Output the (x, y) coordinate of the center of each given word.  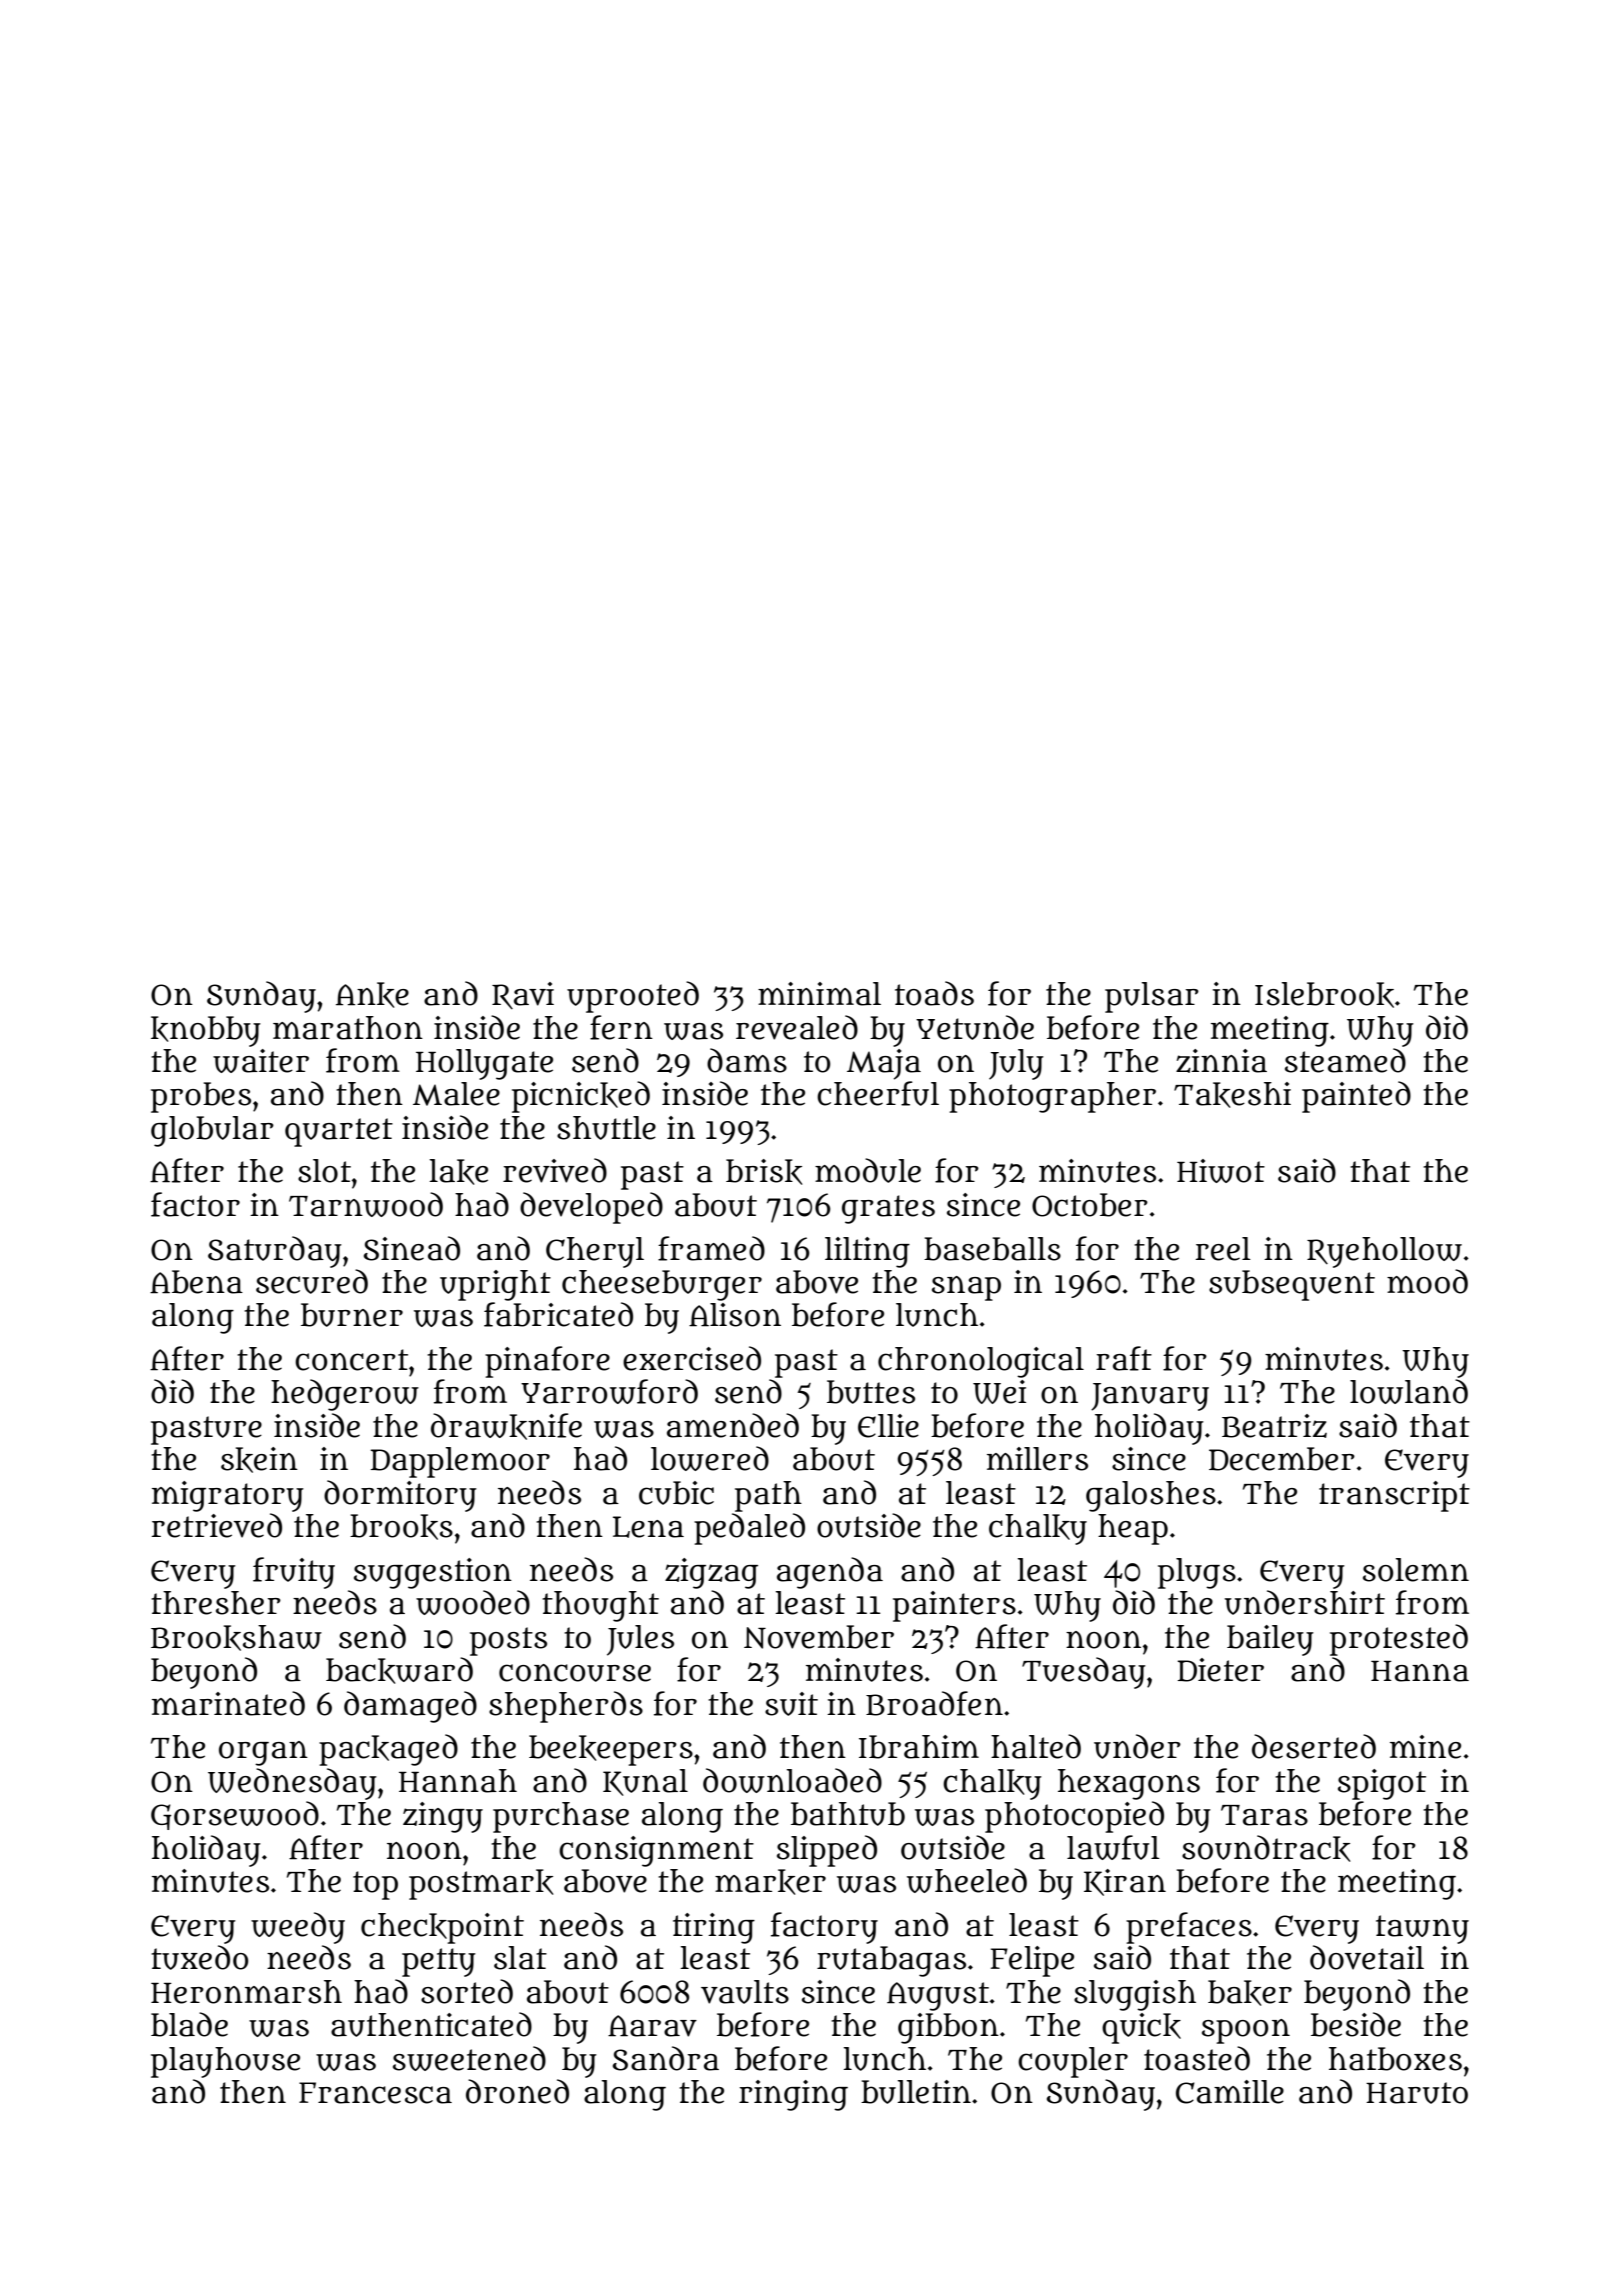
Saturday (275, 1252)
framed (711, 1248)
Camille (1230, 2092)
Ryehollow (1384, 1252)
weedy (298, 1928)
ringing (793, 2095)
